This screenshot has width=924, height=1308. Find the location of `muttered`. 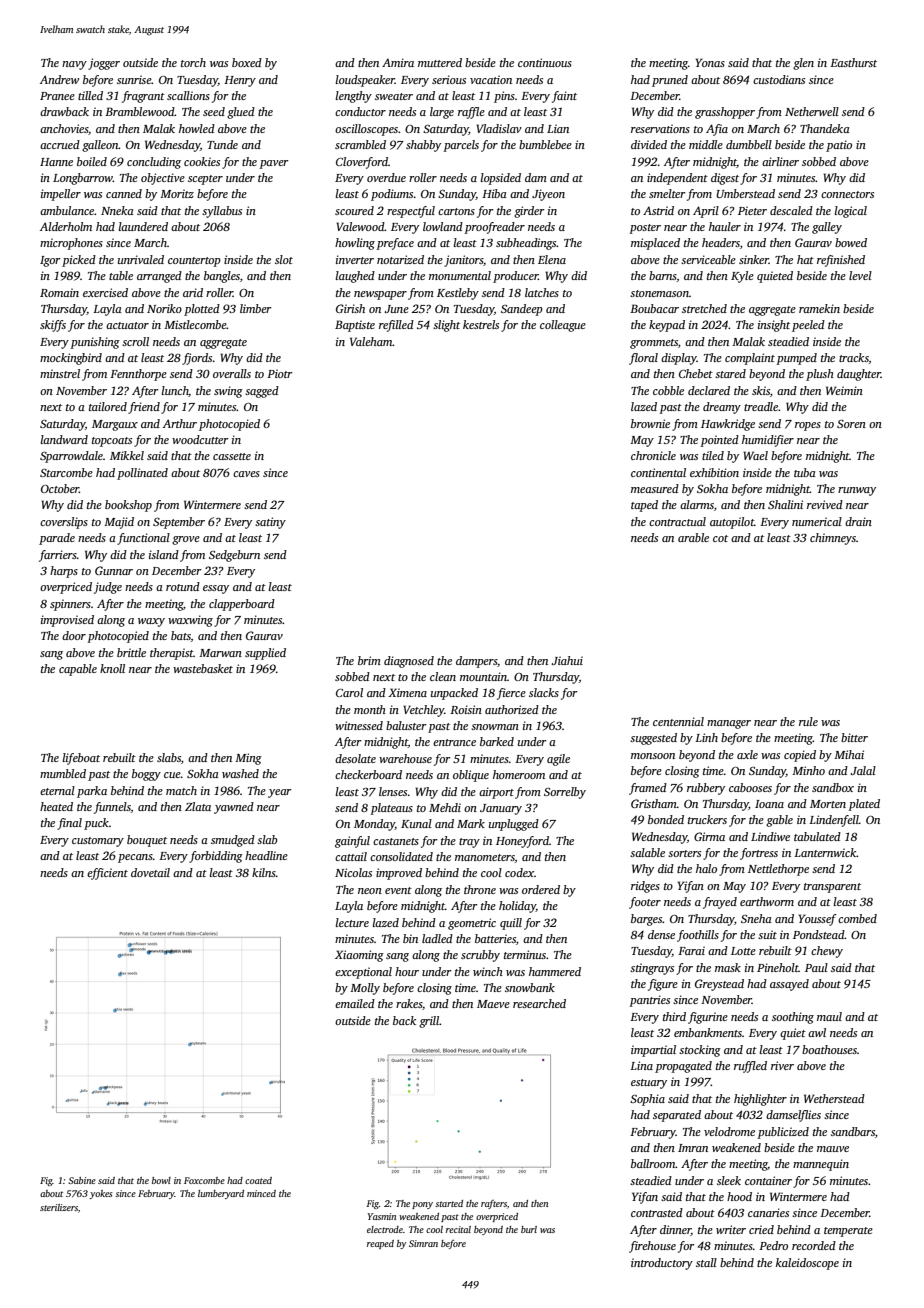

muttered is located at coordinates (440, 62).
